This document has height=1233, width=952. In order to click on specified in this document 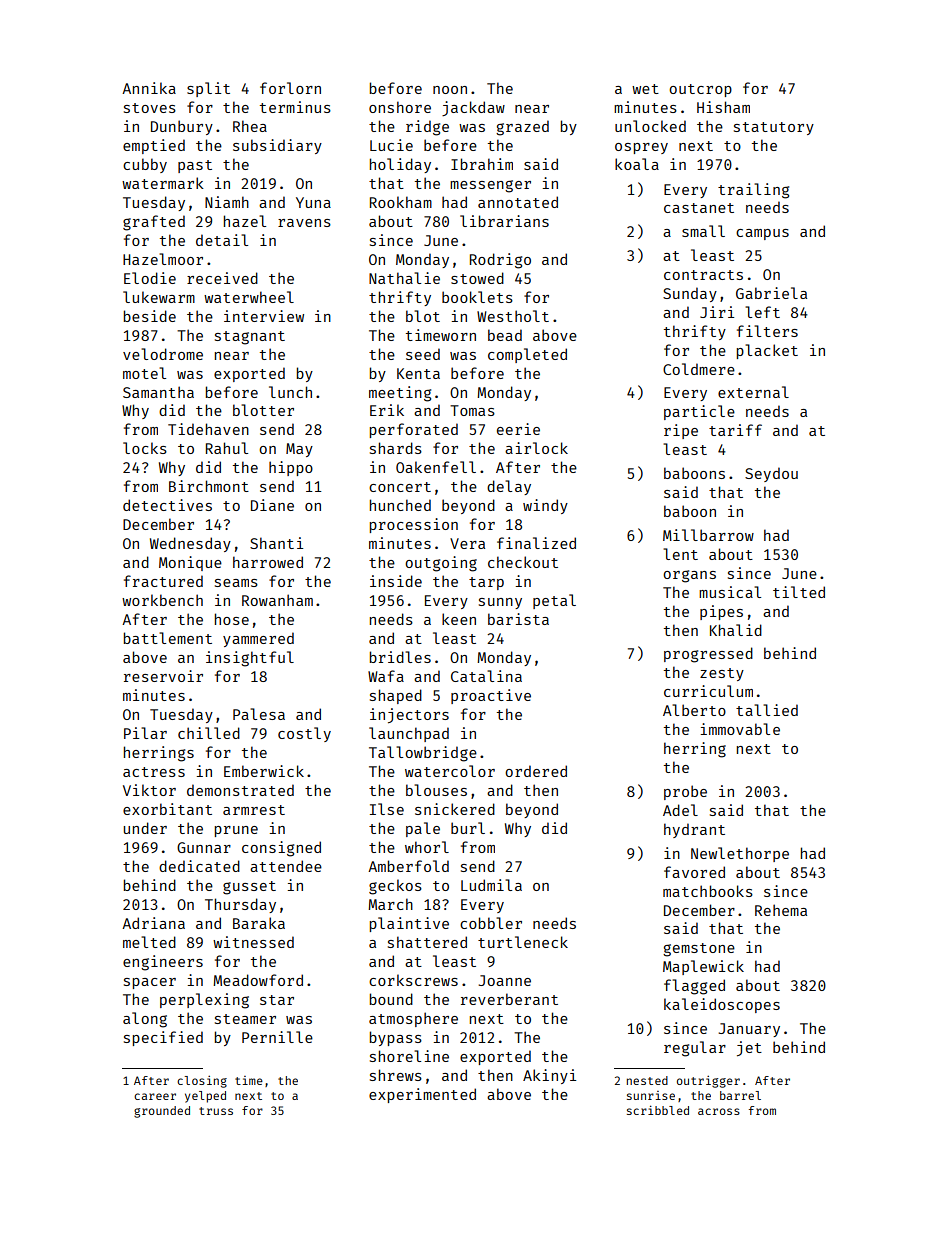, I will do `click(163, 1038)`.
